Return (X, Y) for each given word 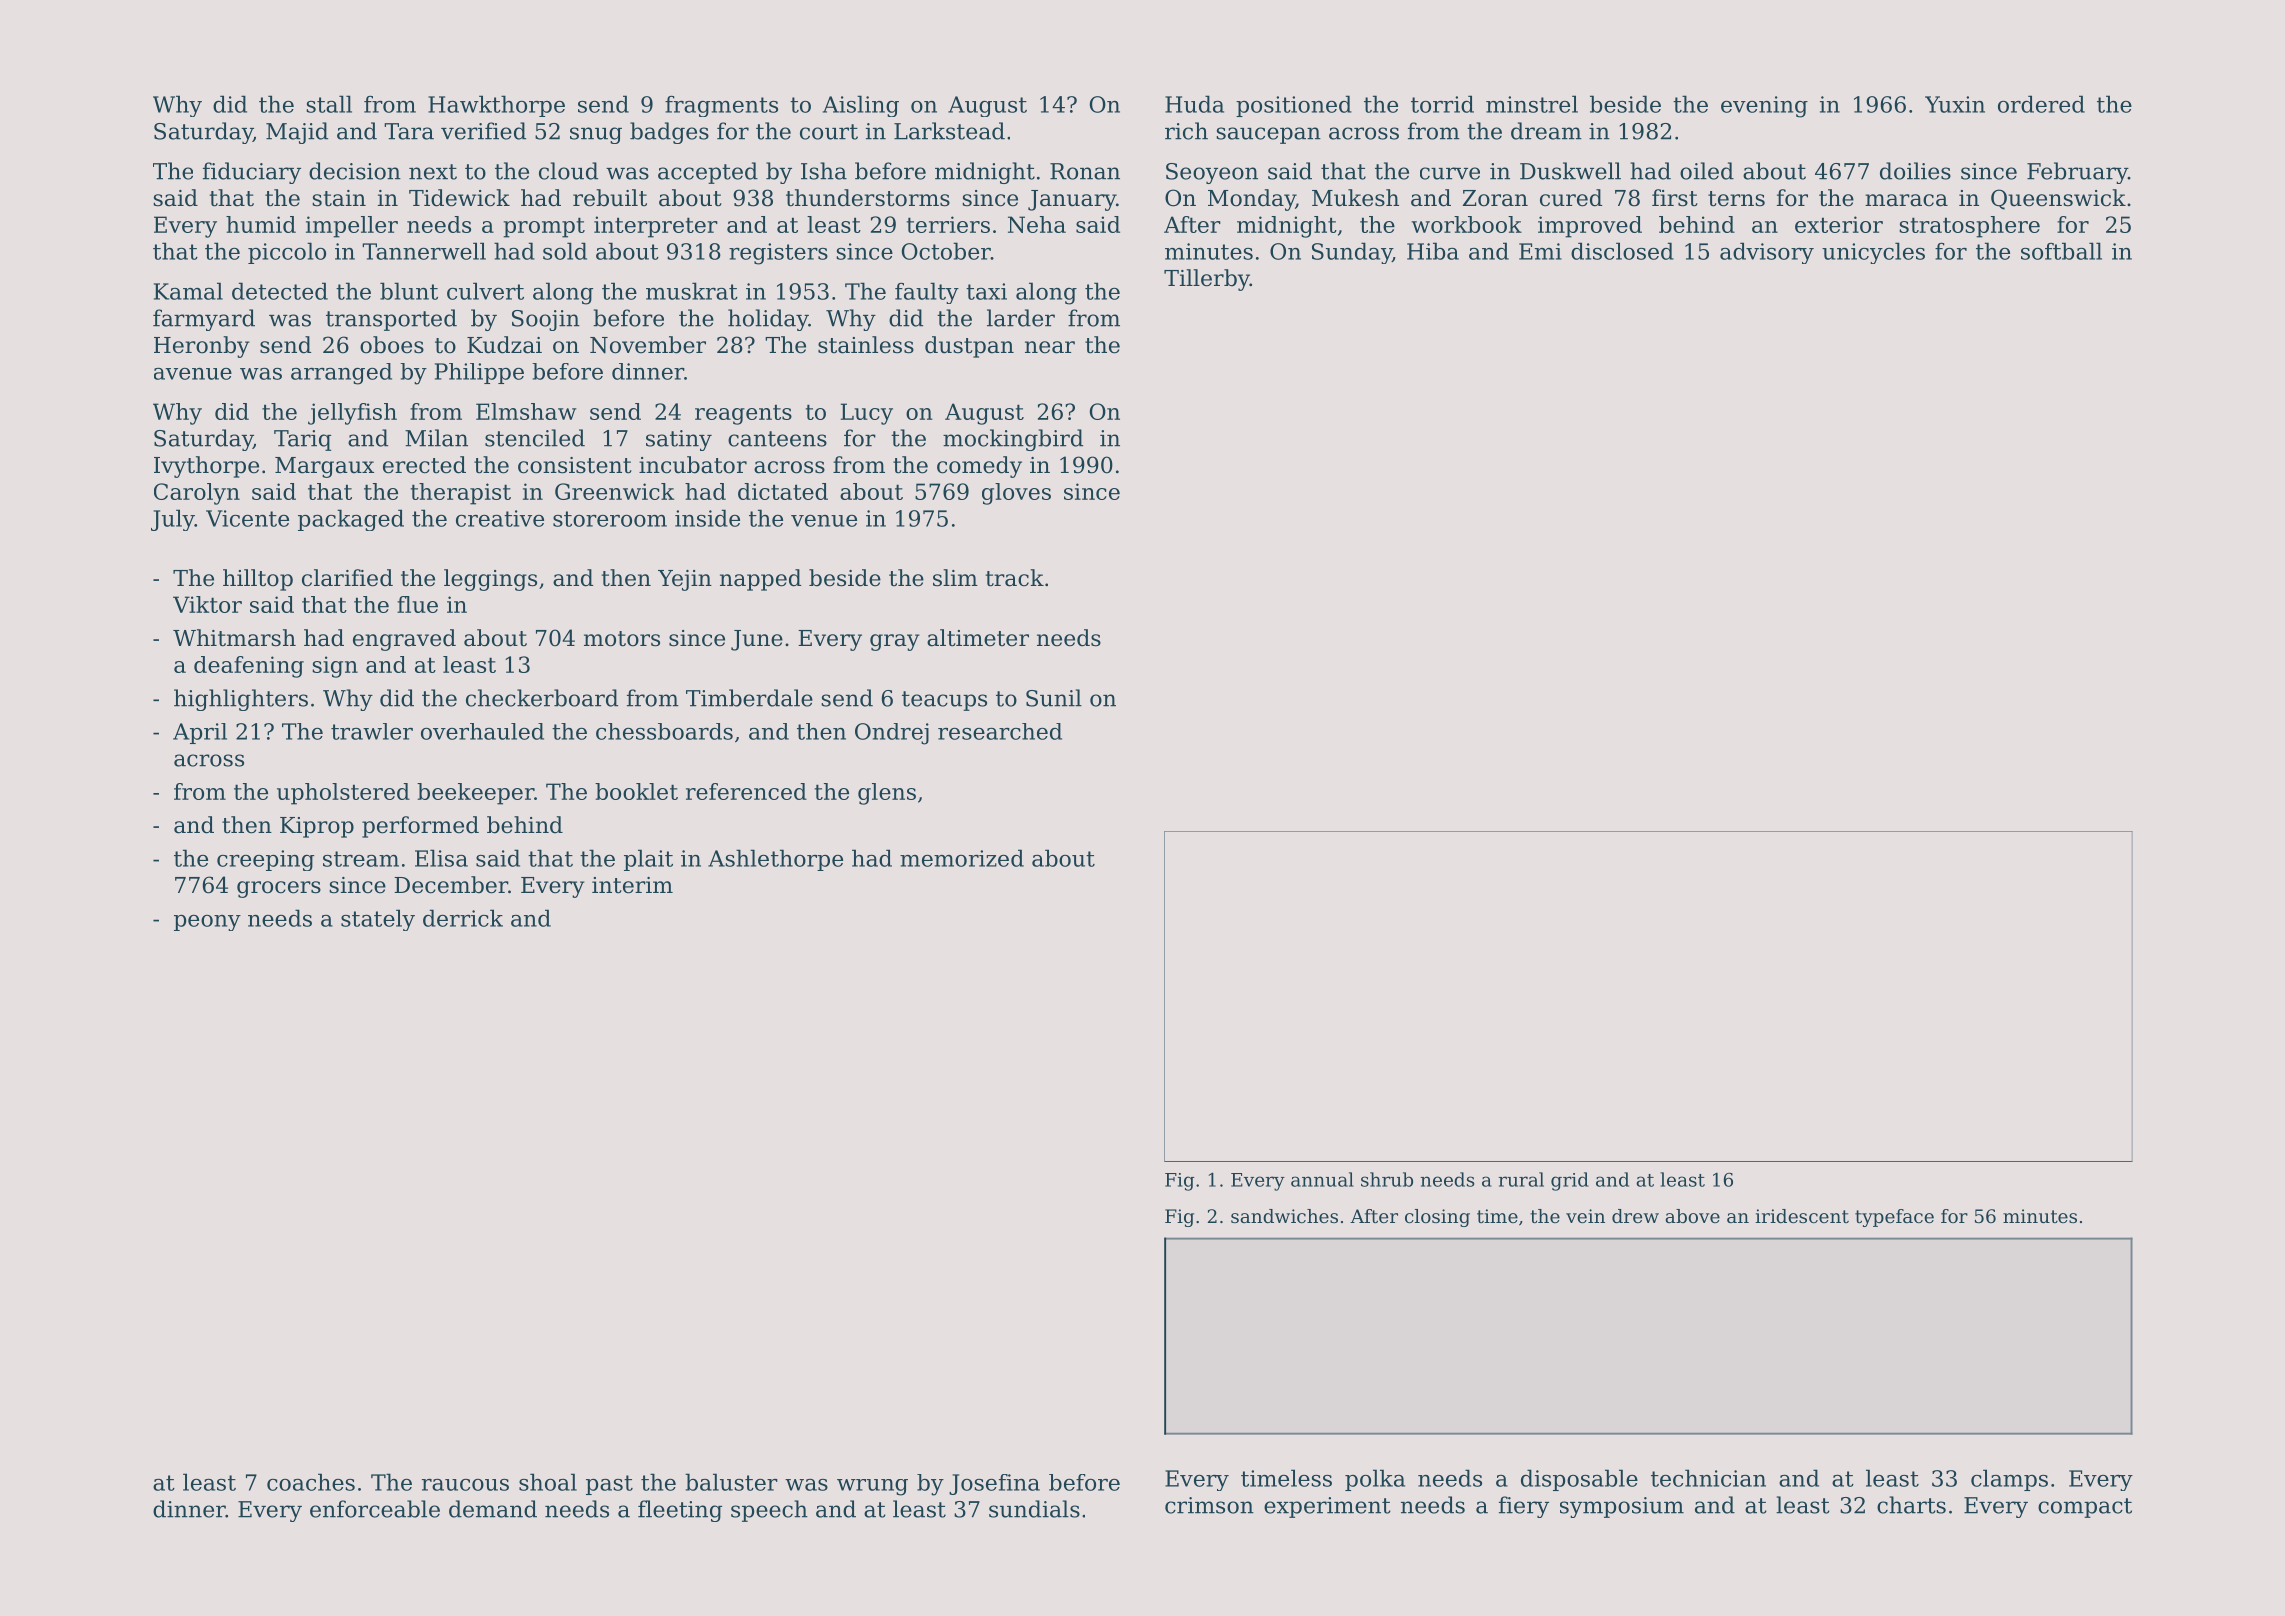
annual (1322, 1179)
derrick (463, 918)
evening (1764, 107)
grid (1570, 1181)
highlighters (241, 700)
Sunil (1054, 698)
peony (207, 923)
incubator (693, 465)
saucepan (1268, 135)
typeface (1894, 1218)
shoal (548, 1482)
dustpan (969, 347)
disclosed (1622, 251)
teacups (944, 701)
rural (1521, 1179)
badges (669, 133)
